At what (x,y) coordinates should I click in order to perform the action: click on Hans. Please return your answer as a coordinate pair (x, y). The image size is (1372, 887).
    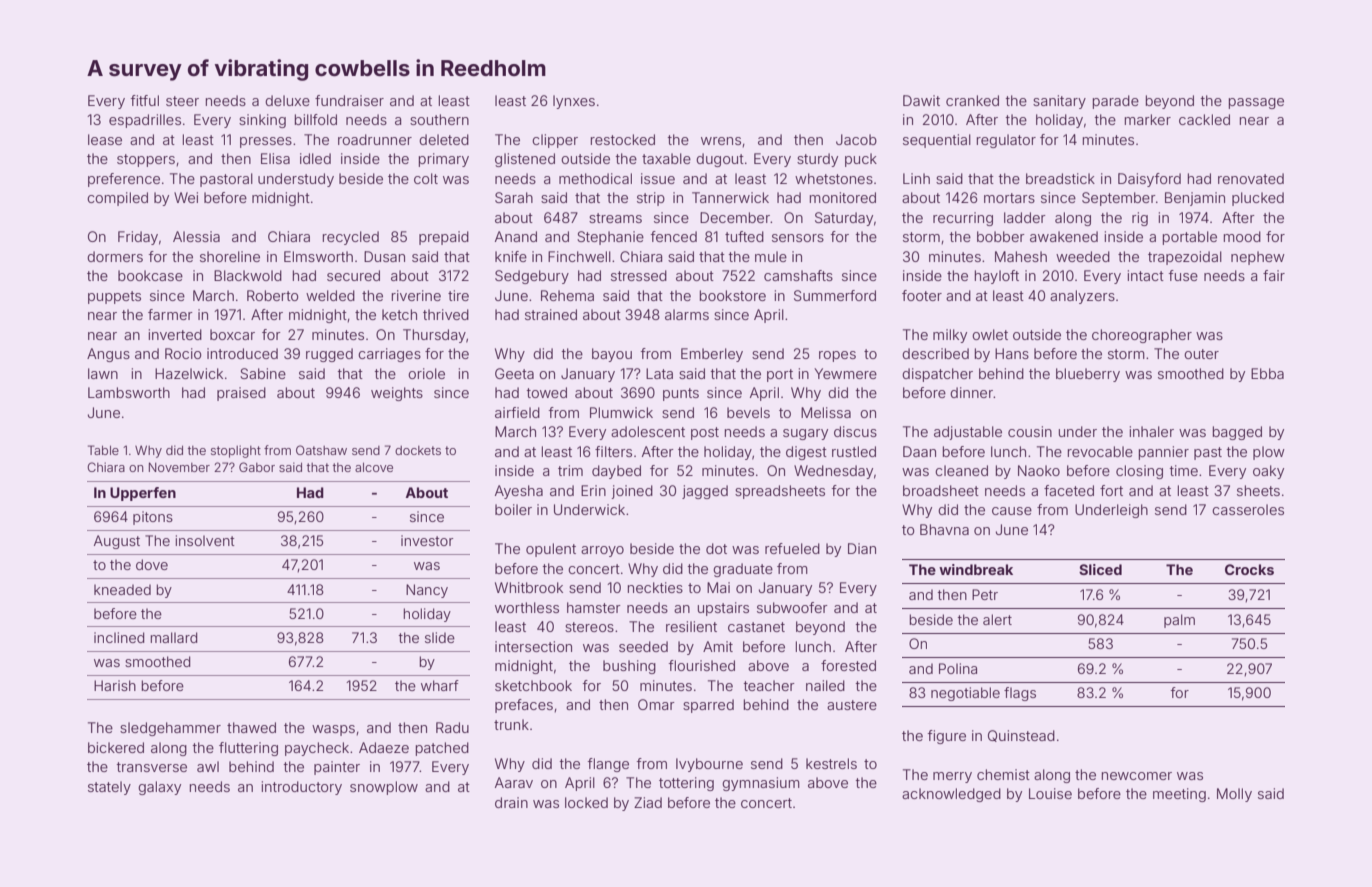
    Looking at the image, I should click on (1012, 353).
